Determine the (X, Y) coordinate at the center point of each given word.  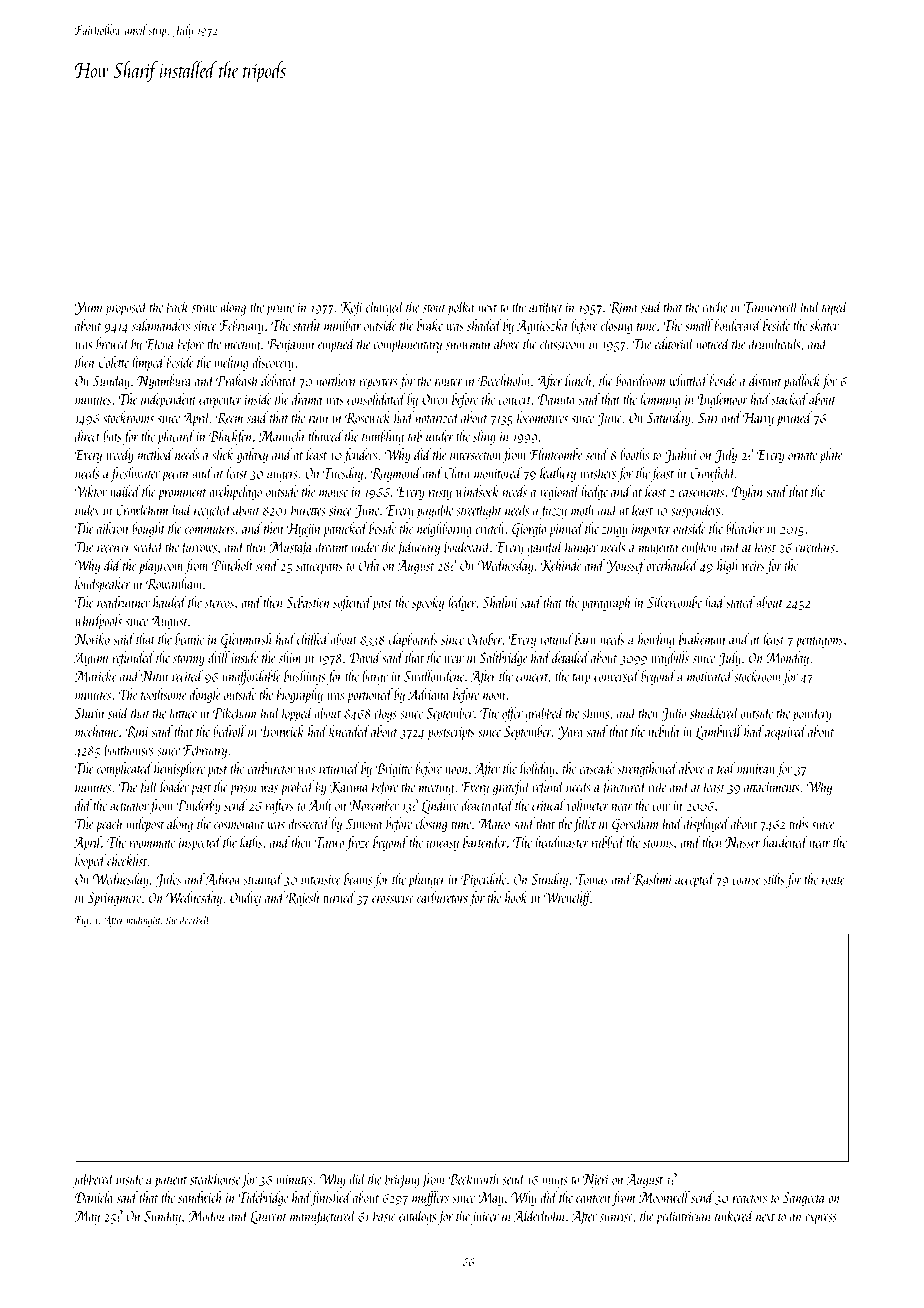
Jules (168, 880)
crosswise (393, 898)
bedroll (229, 731)
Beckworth (473, 1178)
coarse (746, 881)
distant (765, 380)
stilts (774, 878)
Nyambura (164, 382)
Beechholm (503, 380)
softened (352, 603)
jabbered (93, 1180)
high (727, 566)
